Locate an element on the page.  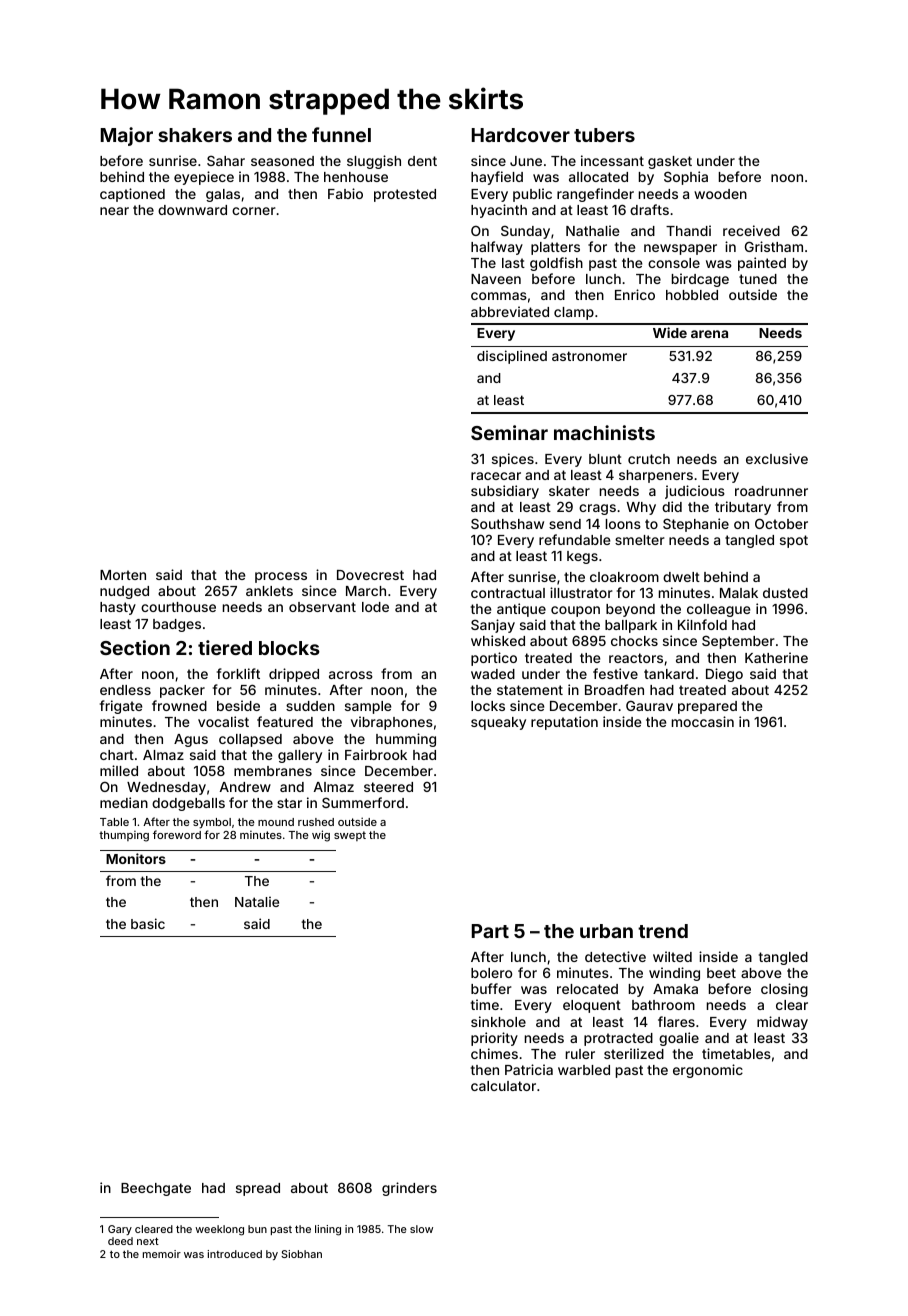
statement is located at coordinates (530, 690).
